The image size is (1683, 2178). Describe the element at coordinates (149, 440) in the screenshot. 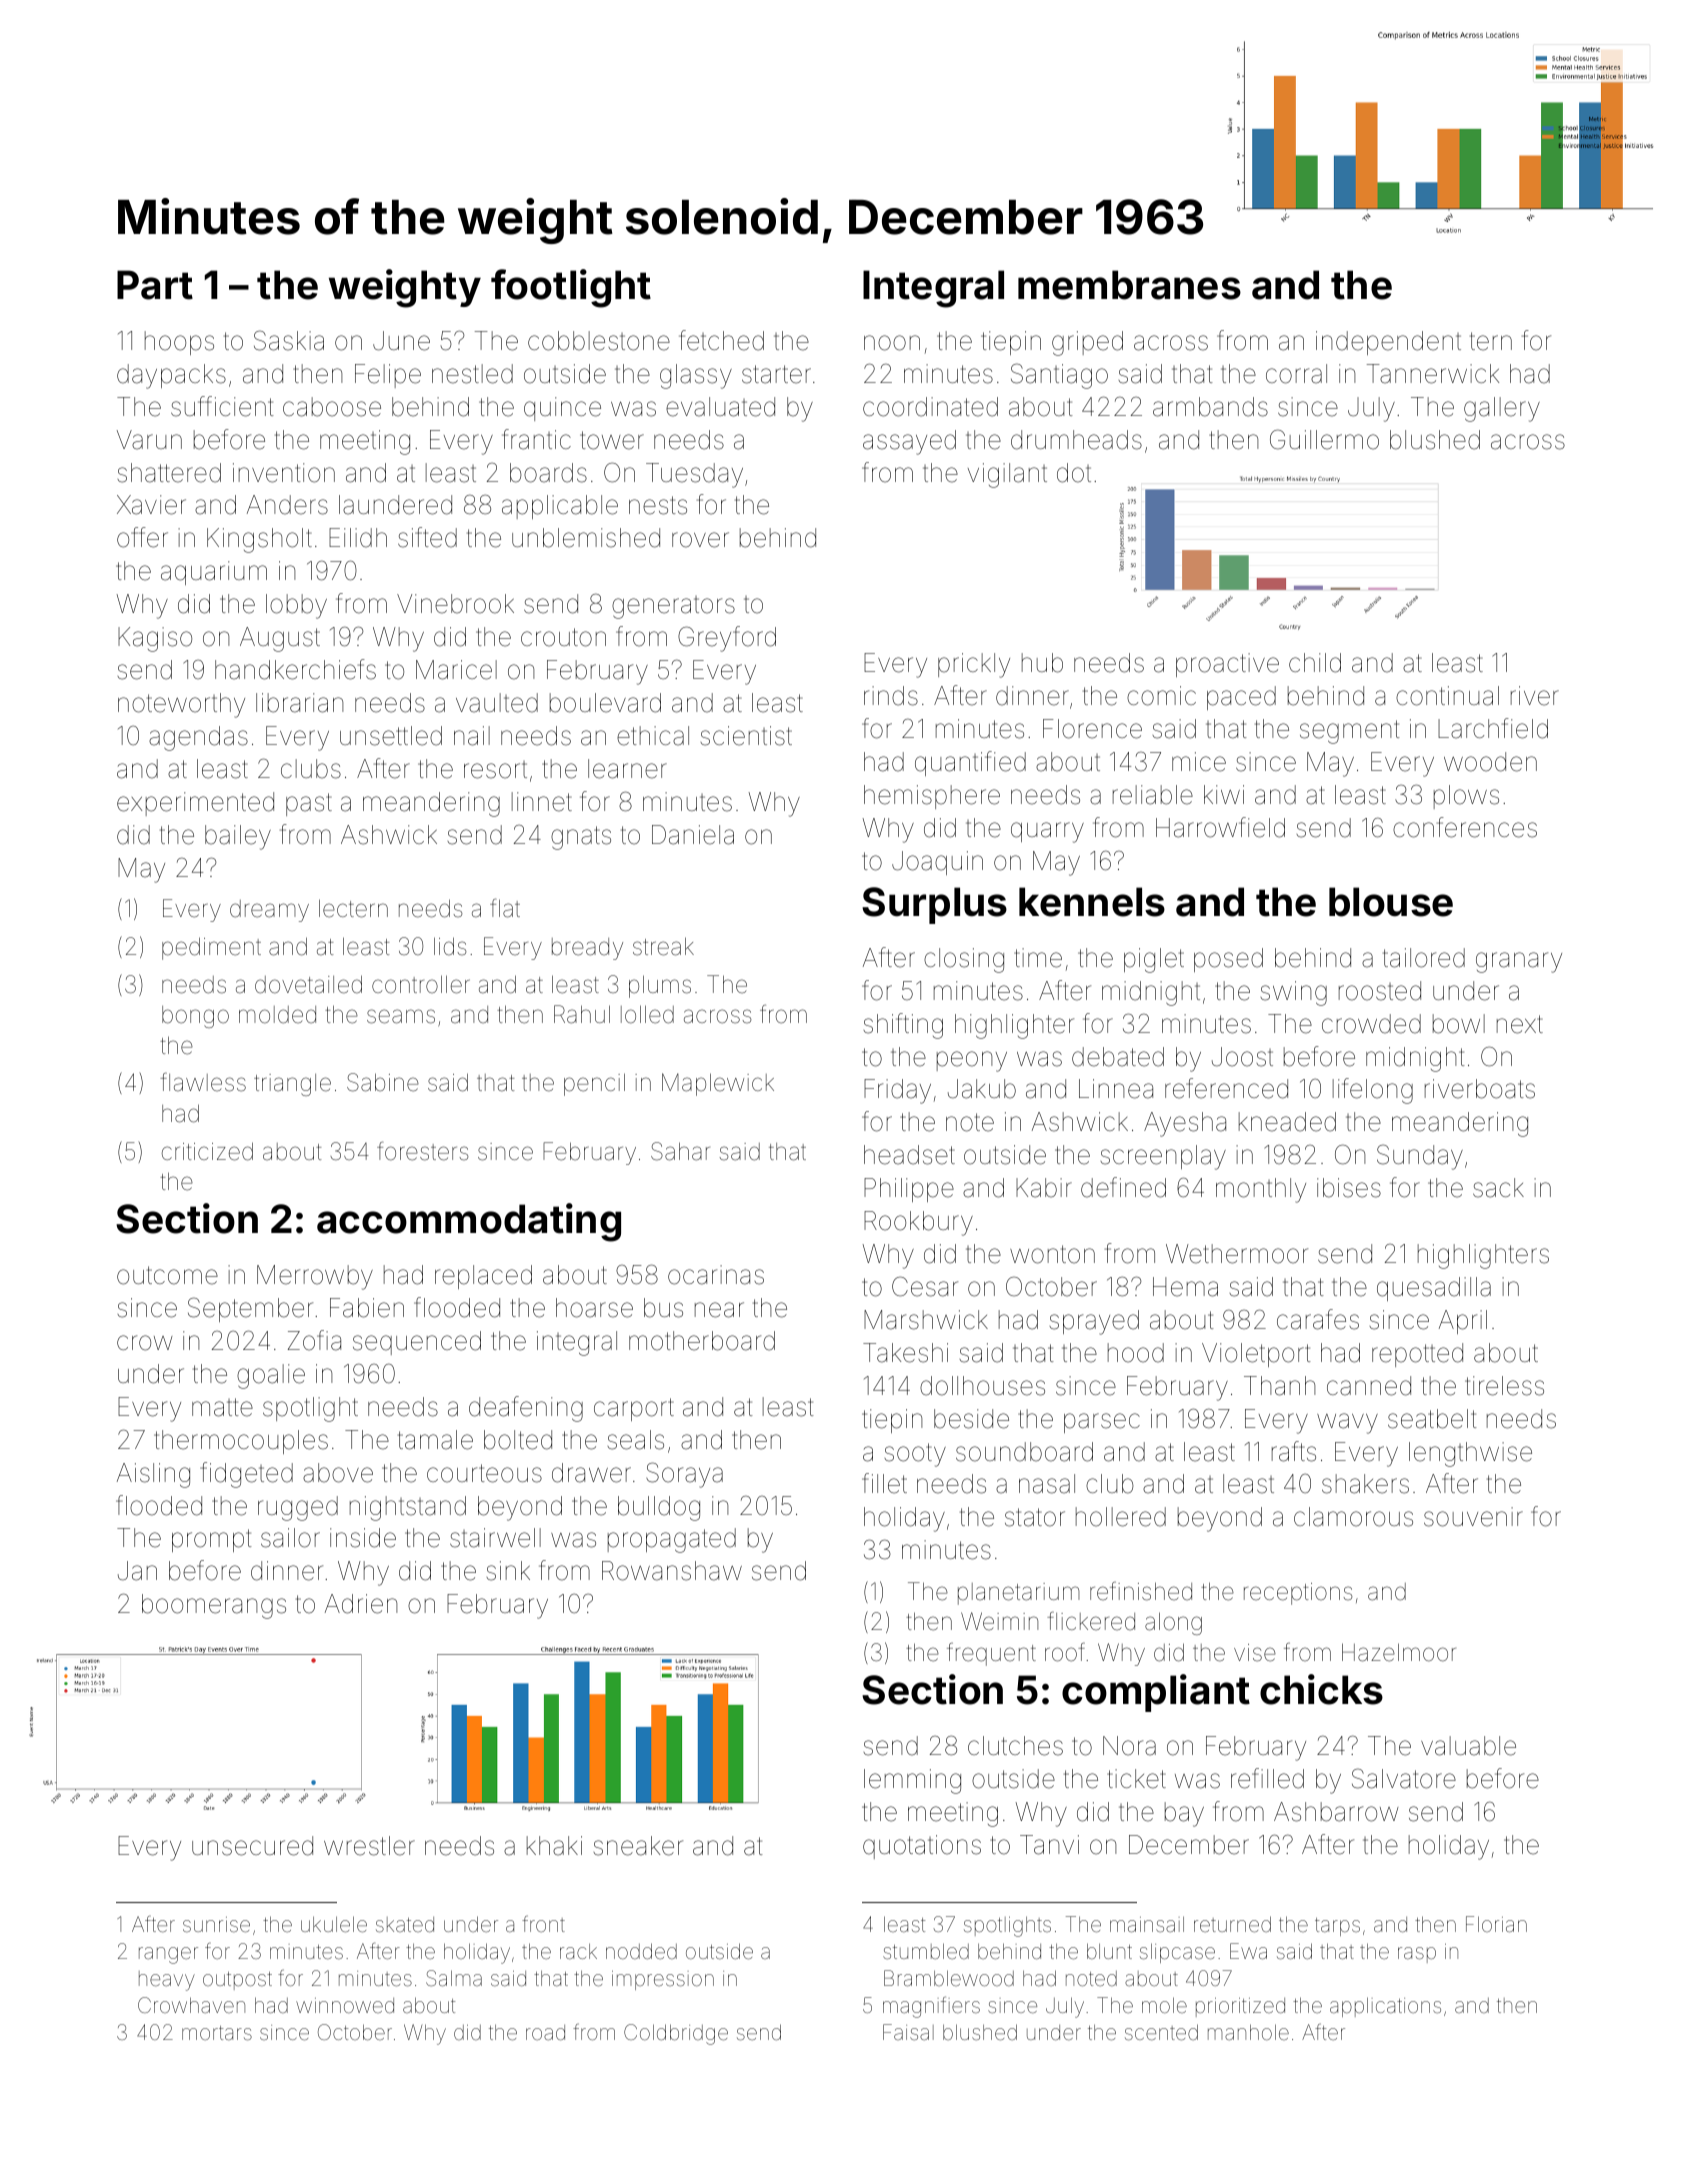

I see `Varun` at that location.
